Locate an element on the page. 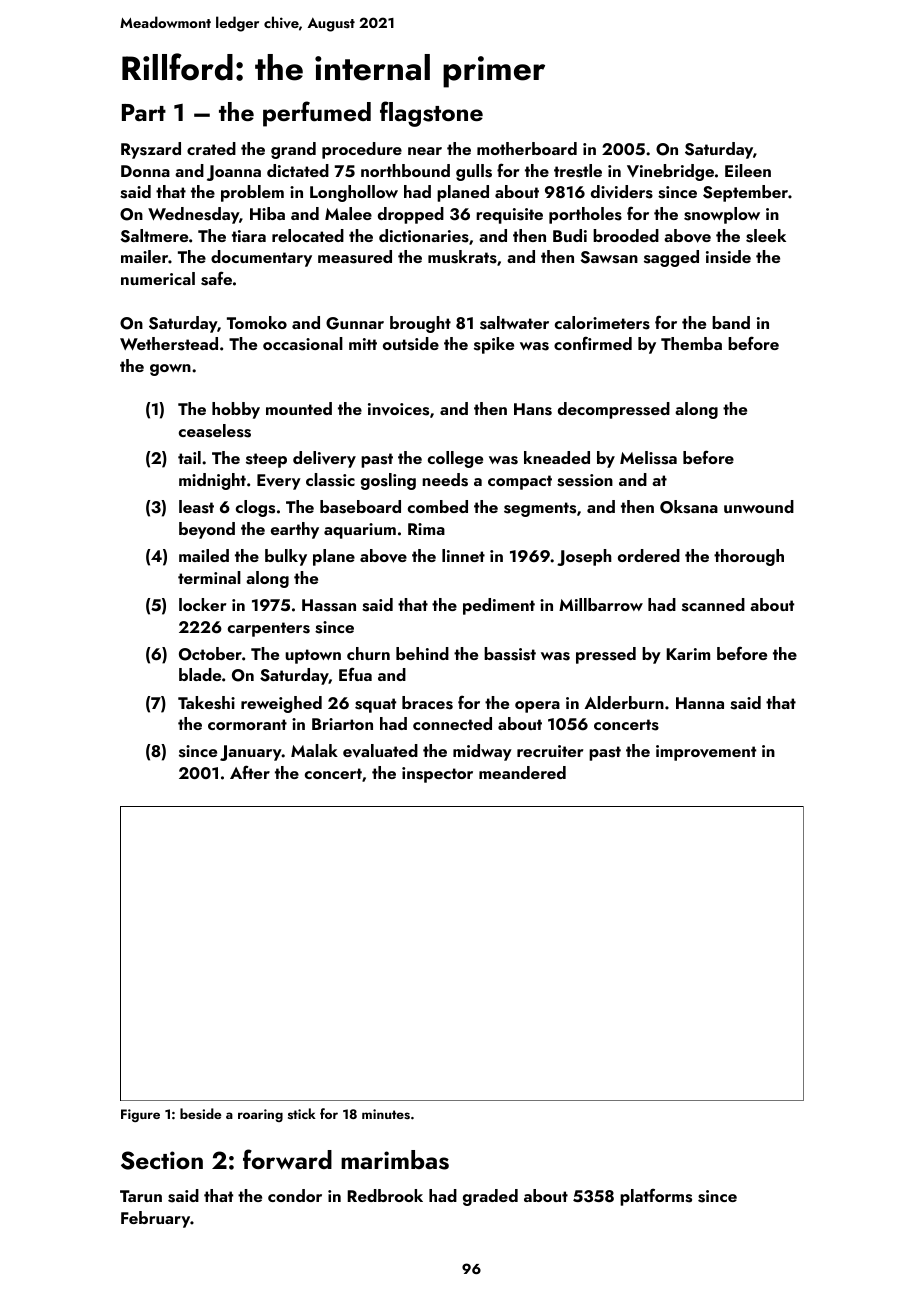 Image resolution: width=924 pixels, height=1308 pixels. opera is located at coordinates (537, 707).
